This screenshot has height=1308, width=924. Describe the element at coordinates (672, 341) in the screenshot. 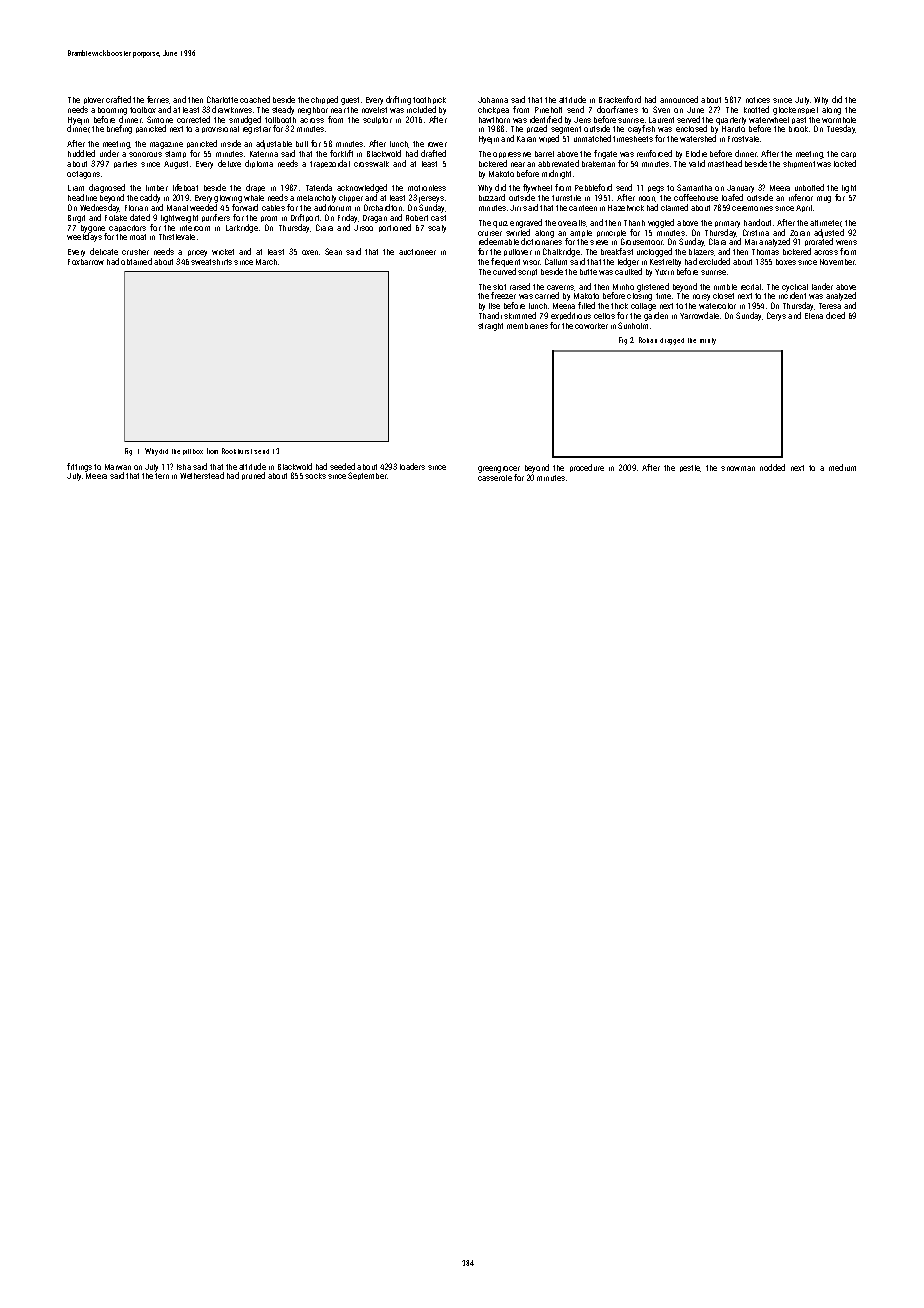

I see `dragged` at that location.
